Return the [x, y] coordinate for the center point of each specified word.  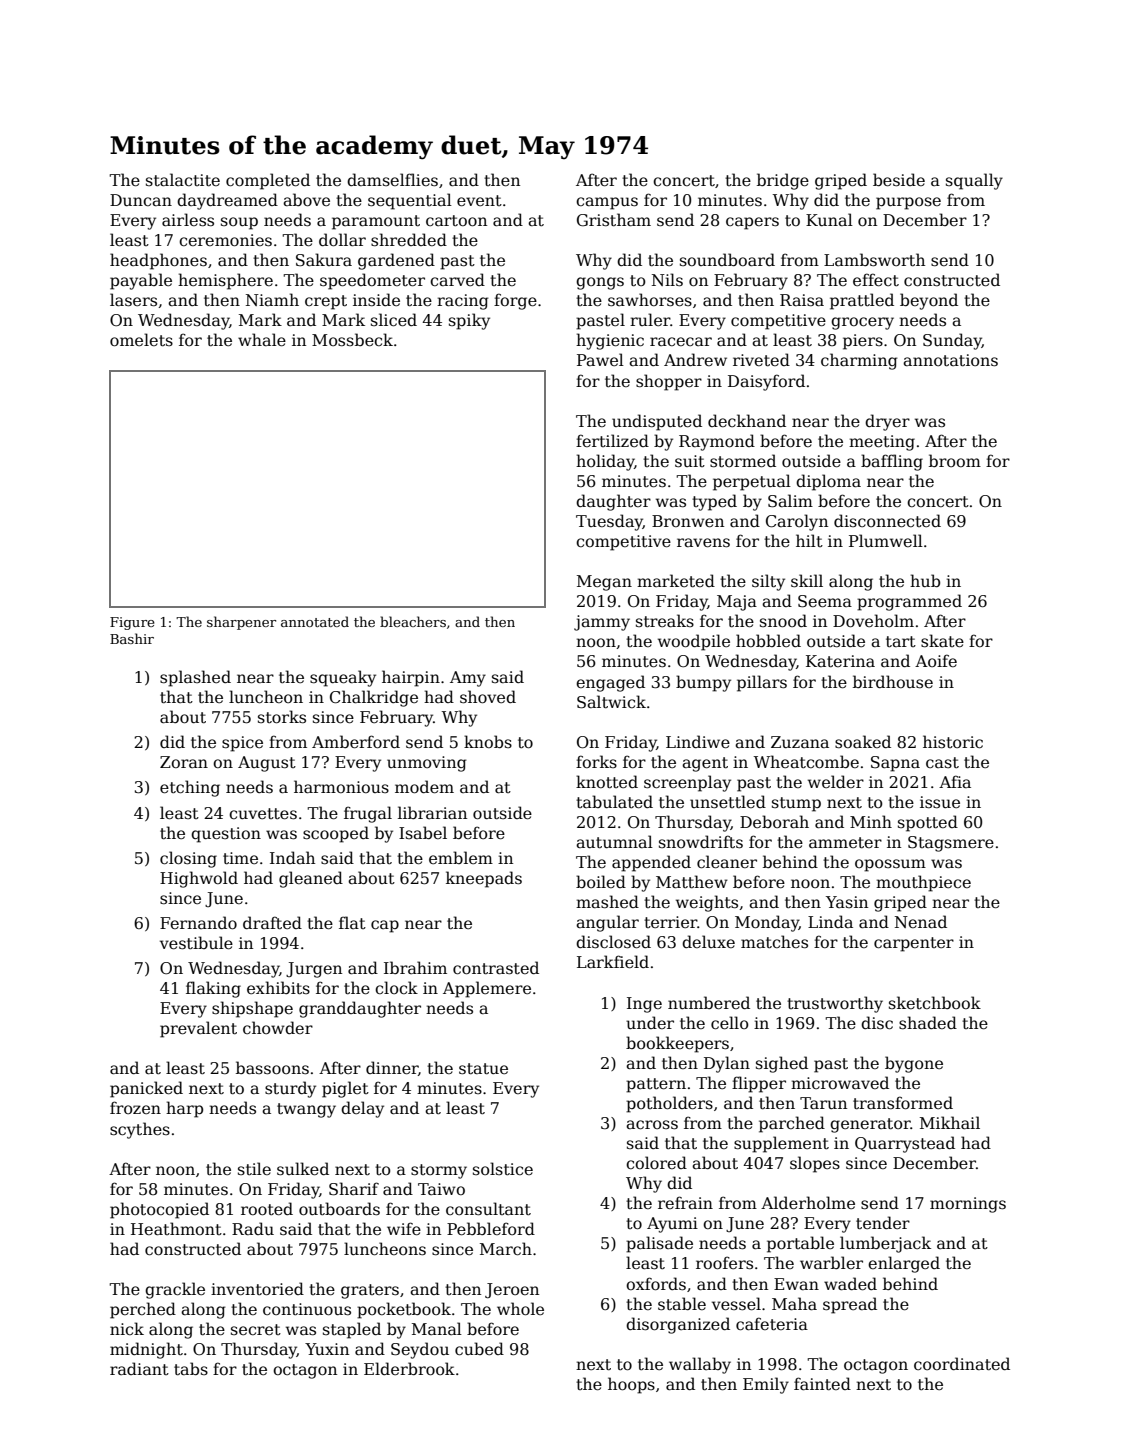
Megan [604, 583]
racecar [681, 341]
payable [141, 281]
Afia [955, 781]
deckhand [747, 420]
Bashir [132, 638]
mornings [968, 1205]
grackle [175, 1290]
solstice [503, 1168]
